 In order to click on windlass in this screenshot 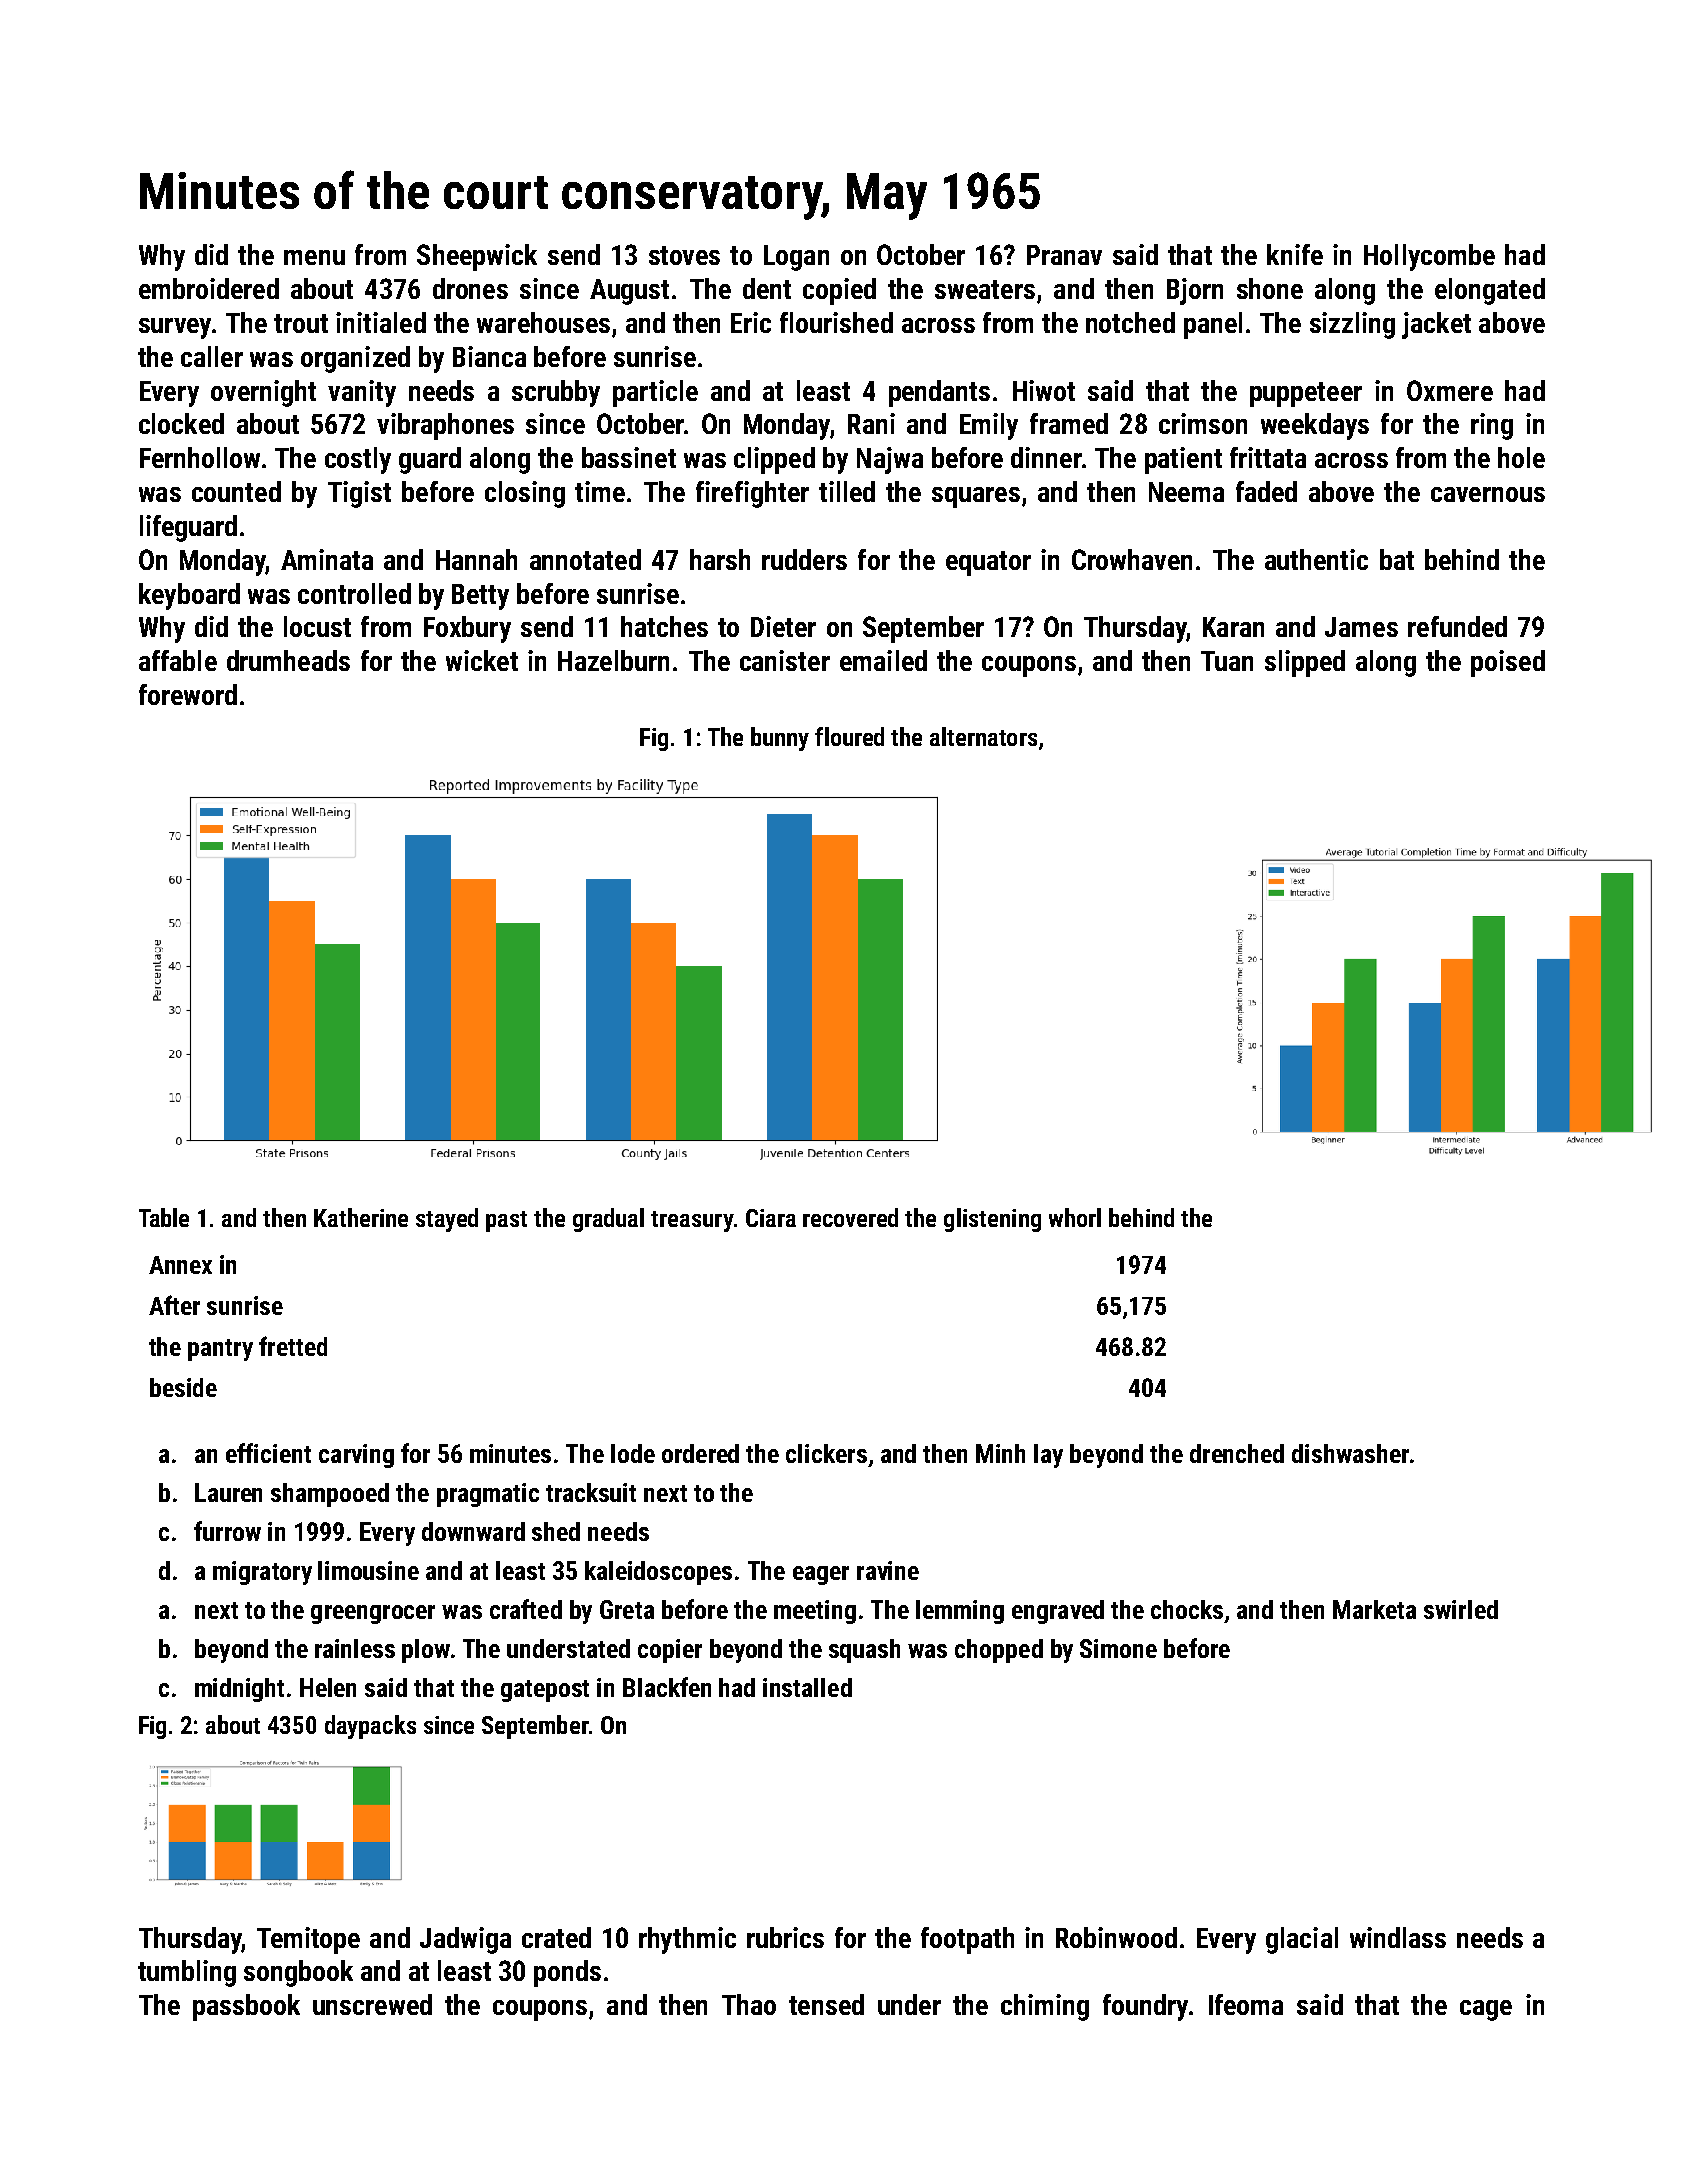, I will do `click(1398, 1937)`.
